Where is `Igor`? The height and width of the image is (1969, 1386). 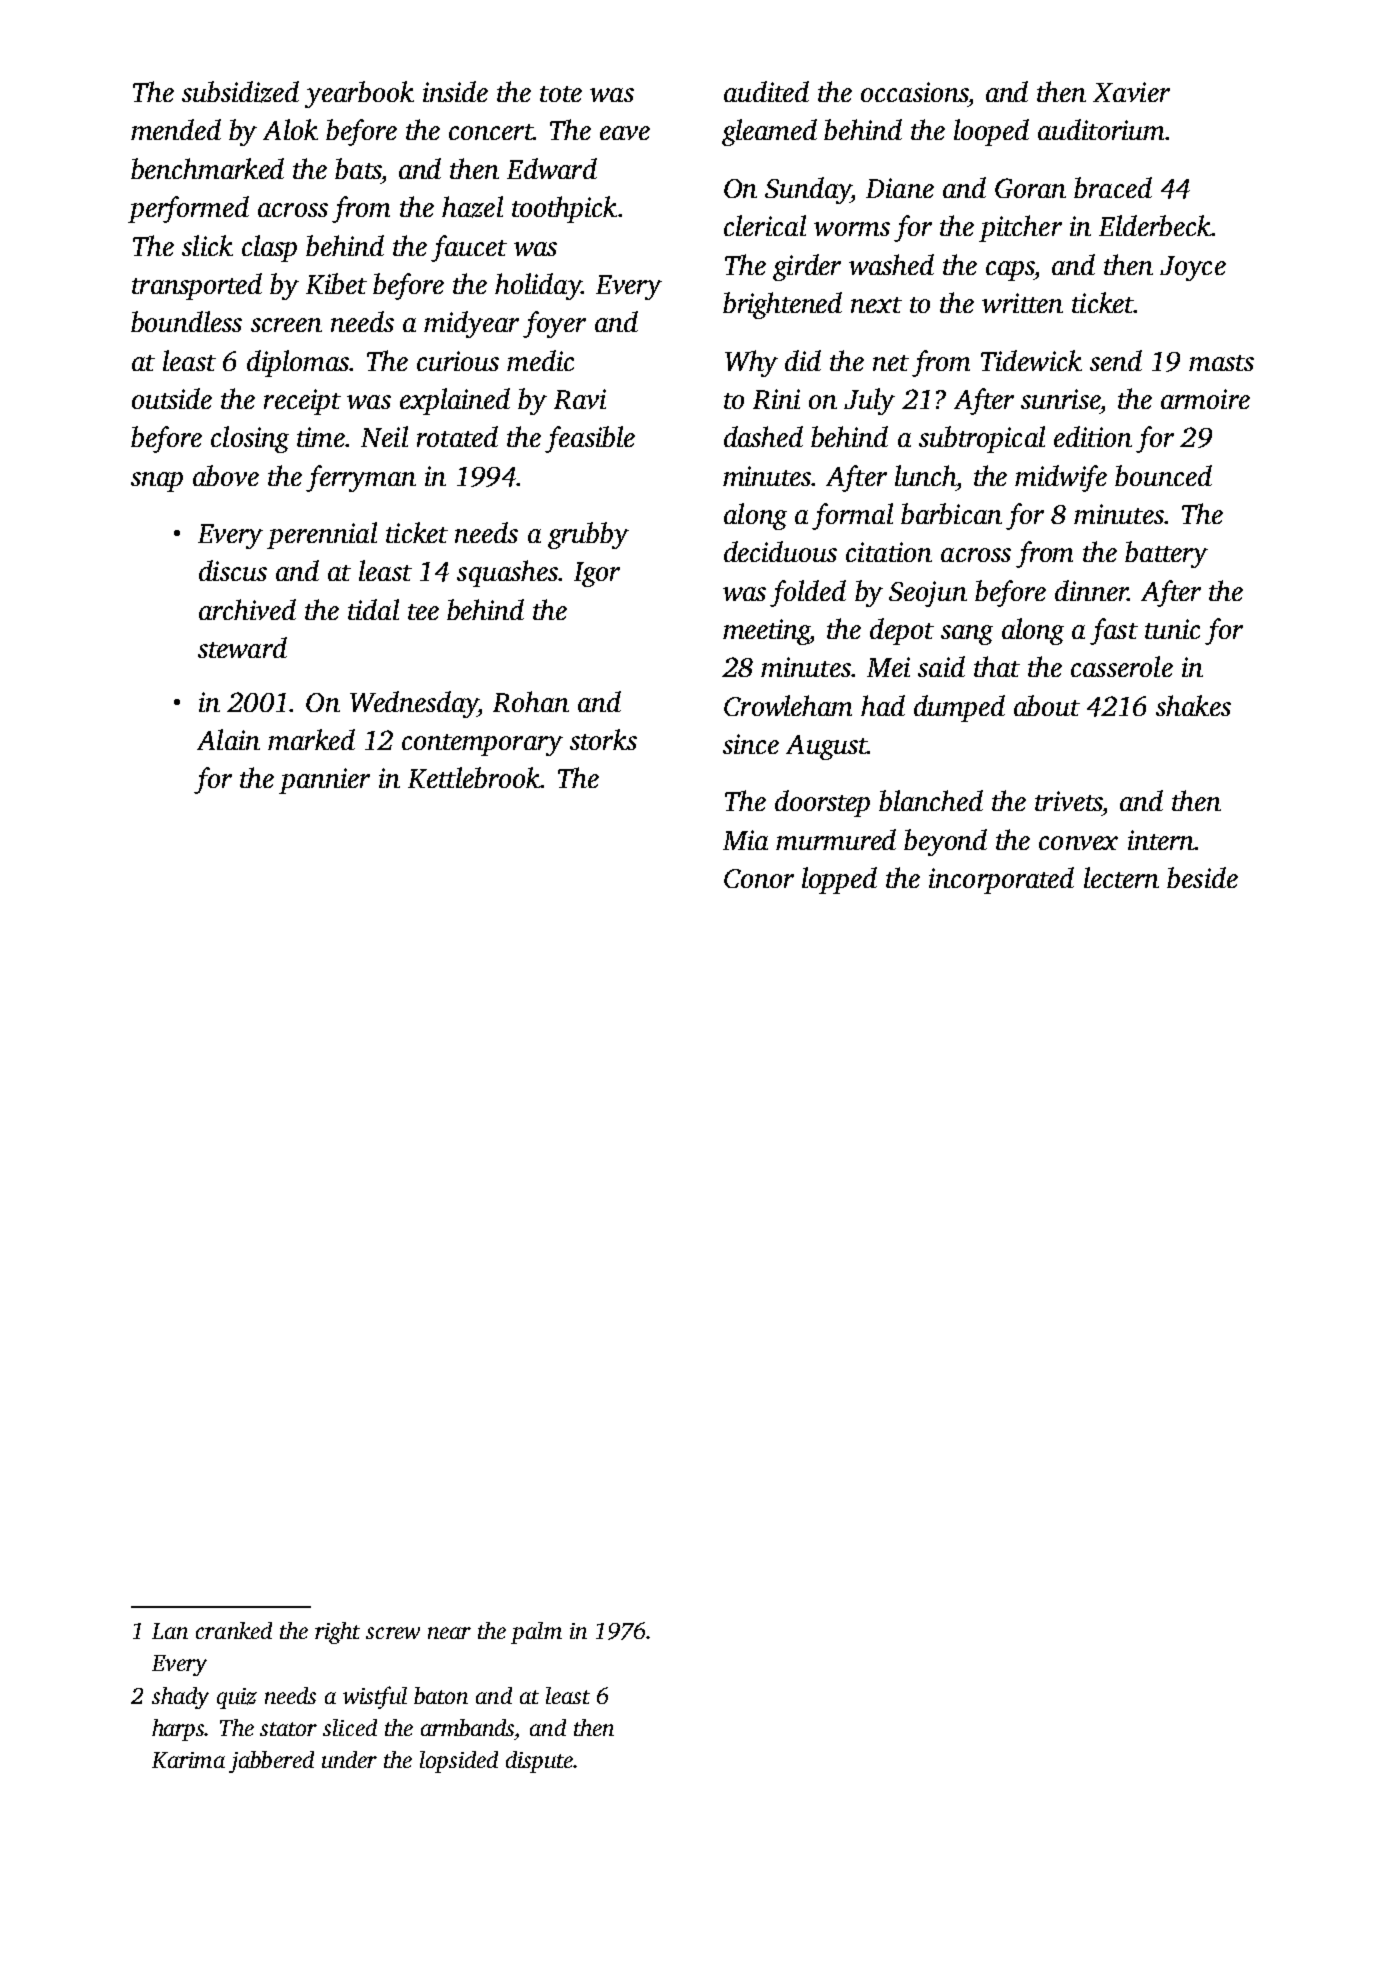
Igor is located at coordinates (597, 574).
